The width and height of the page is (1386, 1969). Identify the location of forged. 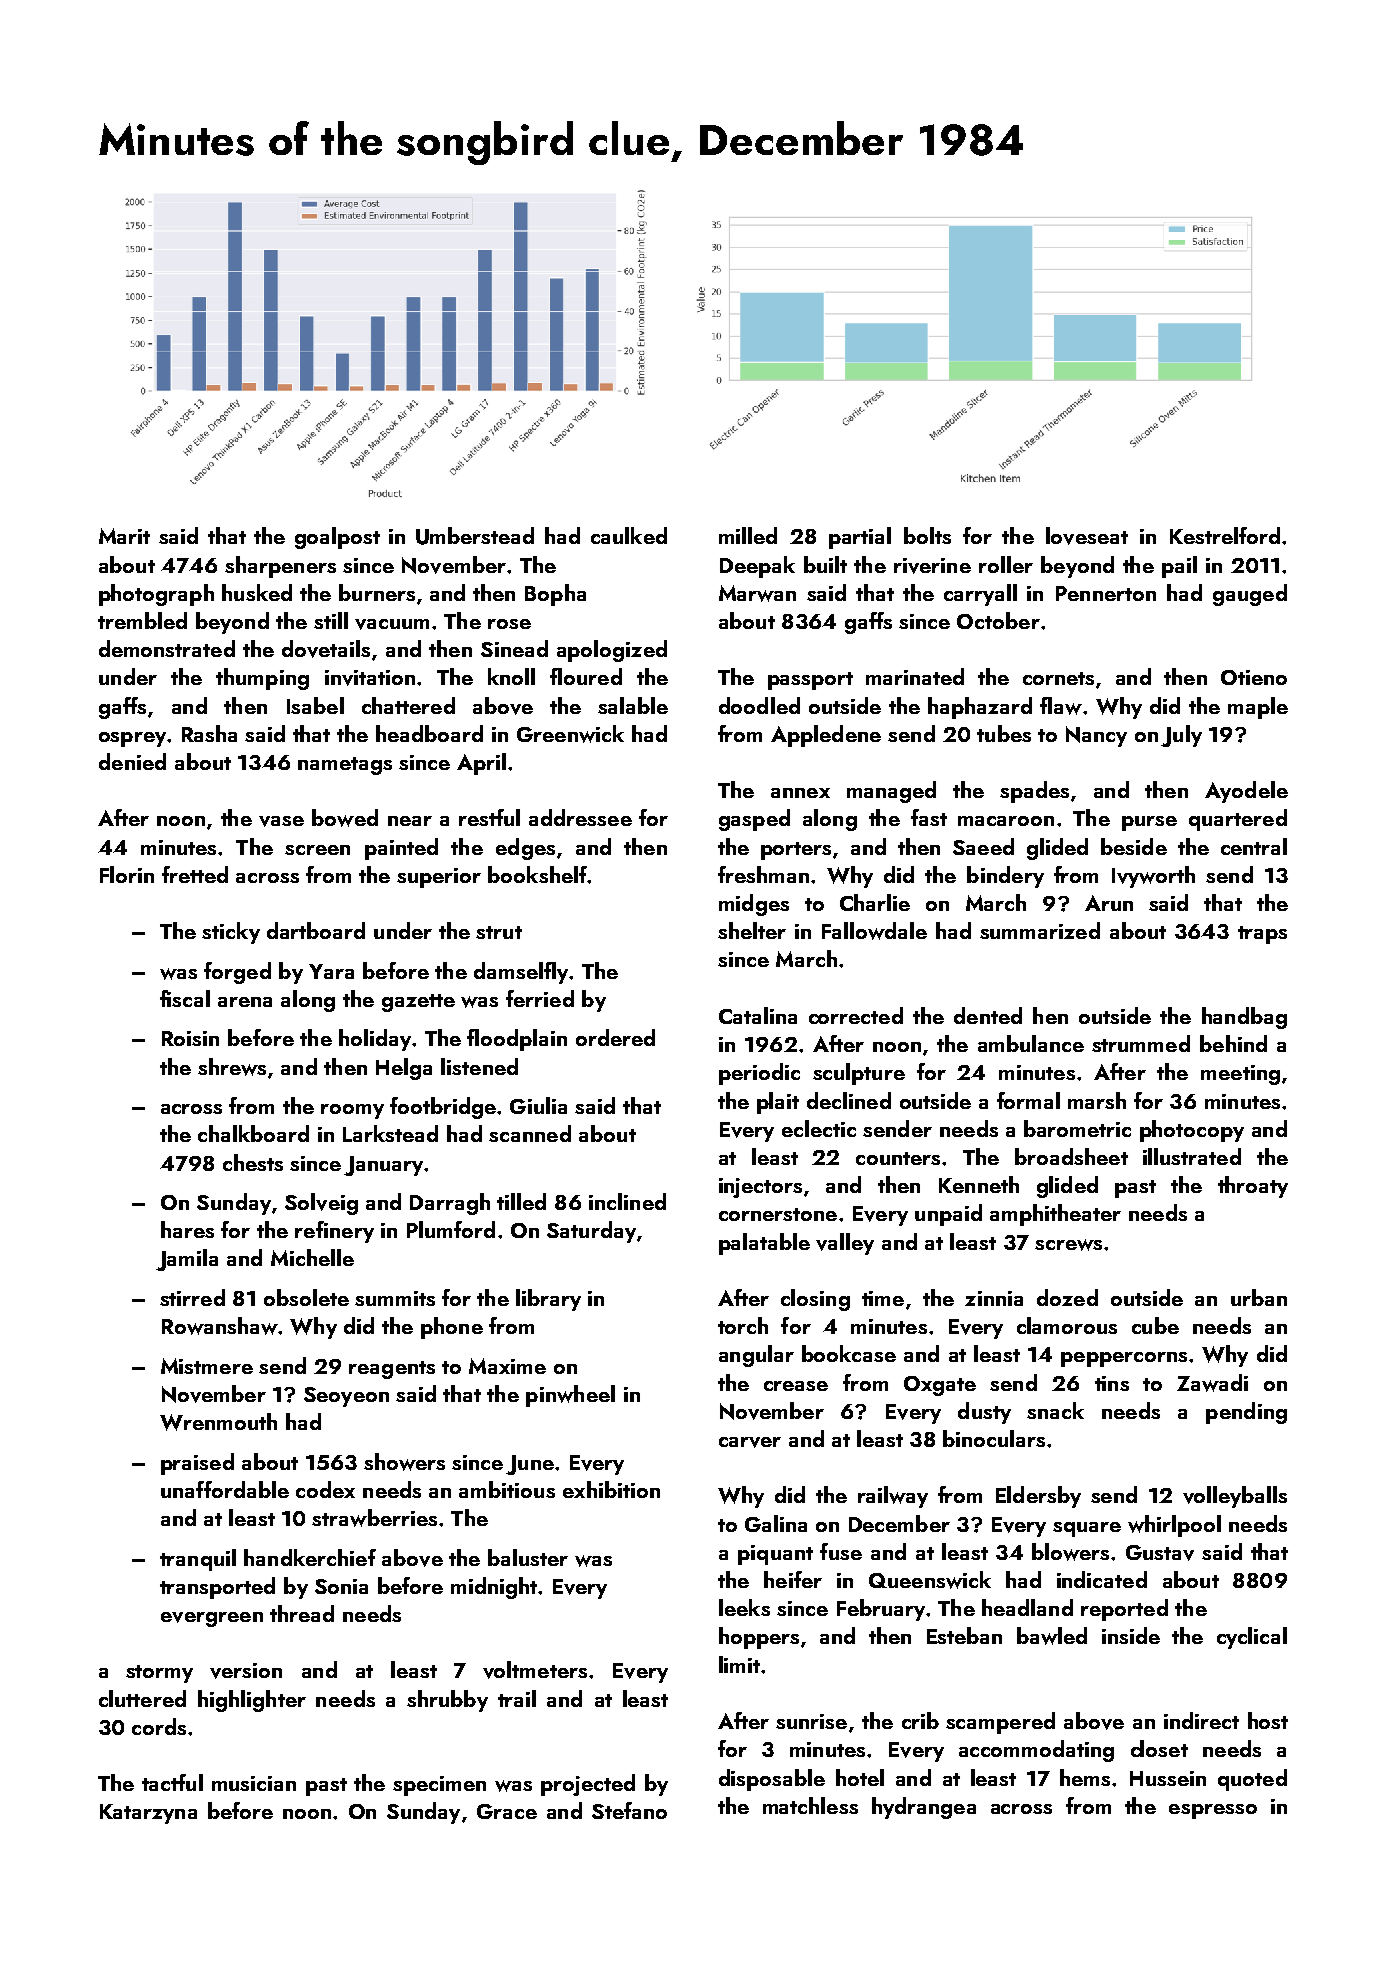
(237, 973).
